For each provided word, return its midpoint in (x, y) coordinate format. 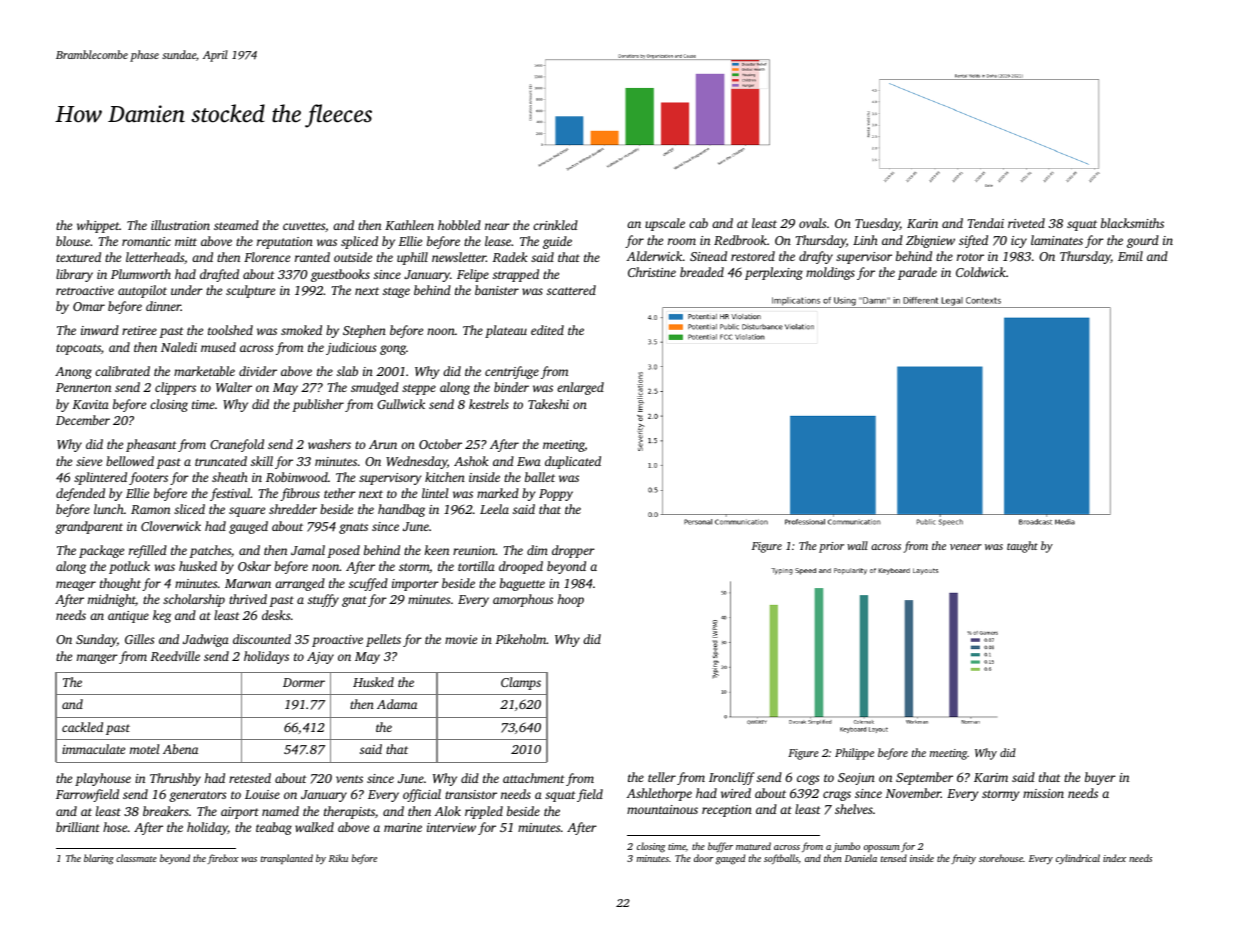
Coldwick (981, 272)
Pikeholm (520, 639)
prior (831, 547)
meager (76, 586)
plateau (506, 331)
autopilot (142, 291)
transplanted (287, 859)
